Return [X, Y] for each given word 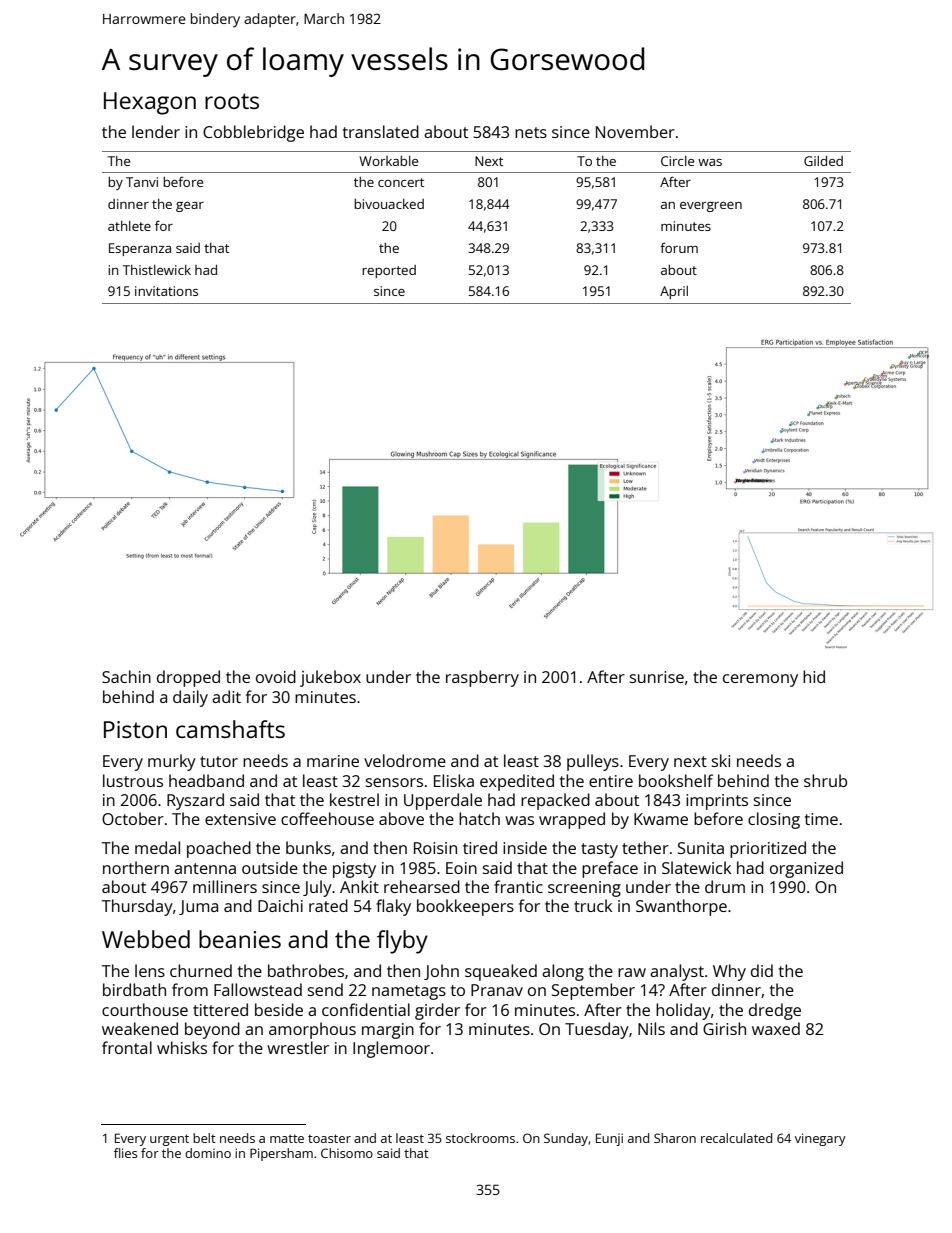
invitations [166, 291]
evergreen [711, 207]
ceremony [760, 680]
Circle [677, 161]
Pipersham [281, 1154]
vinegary [820, 1139]
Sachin [126, 676]
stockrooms [480, 1138]
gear [190, 207]
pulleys [593, 762]
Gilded [823, 161]
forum [679, 248]
